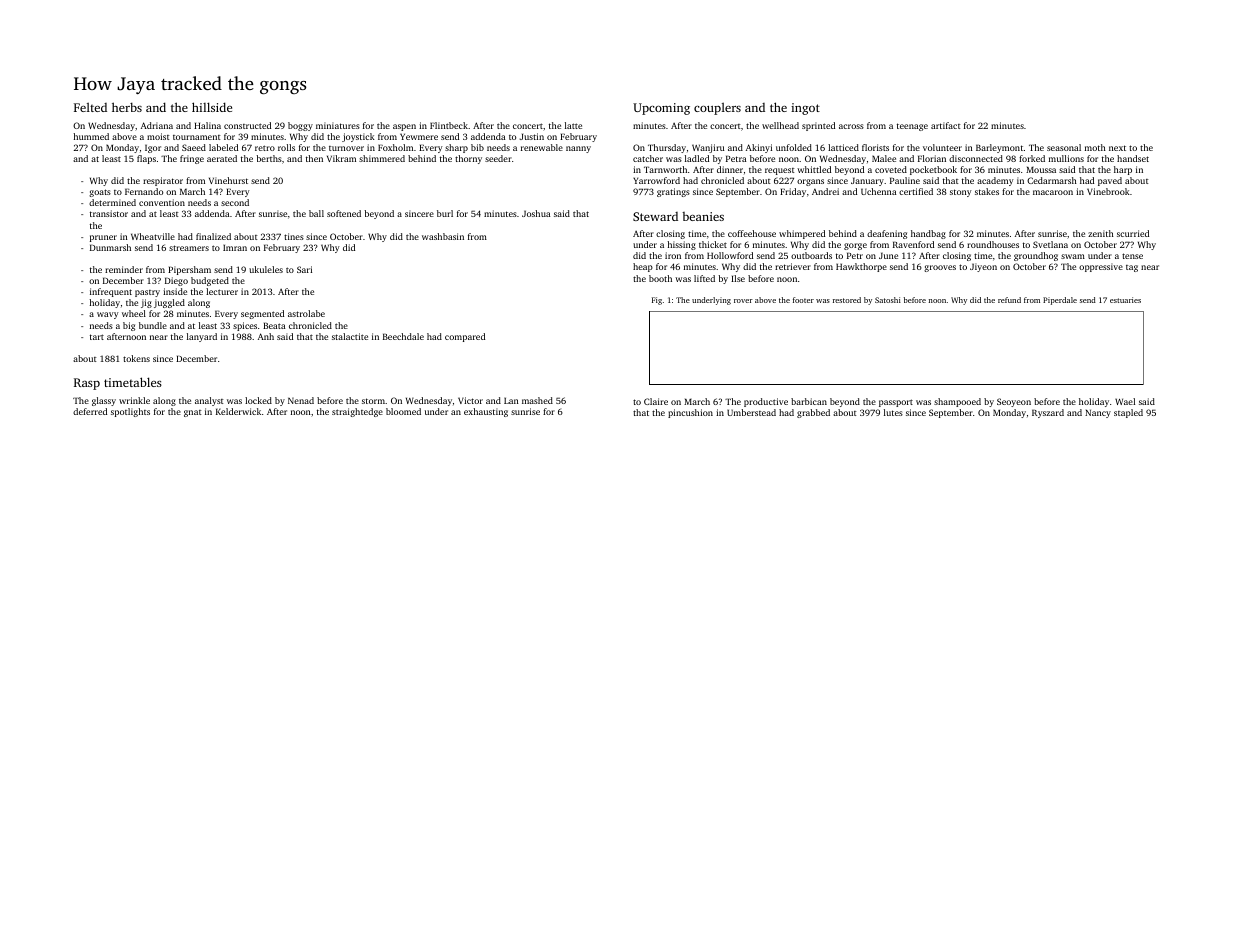 This image has width=1233, height=952. What do you see at coordinates (1052, 180) in the image?
I see `Cedarmarsh` at bounding box center [1052, 180].
